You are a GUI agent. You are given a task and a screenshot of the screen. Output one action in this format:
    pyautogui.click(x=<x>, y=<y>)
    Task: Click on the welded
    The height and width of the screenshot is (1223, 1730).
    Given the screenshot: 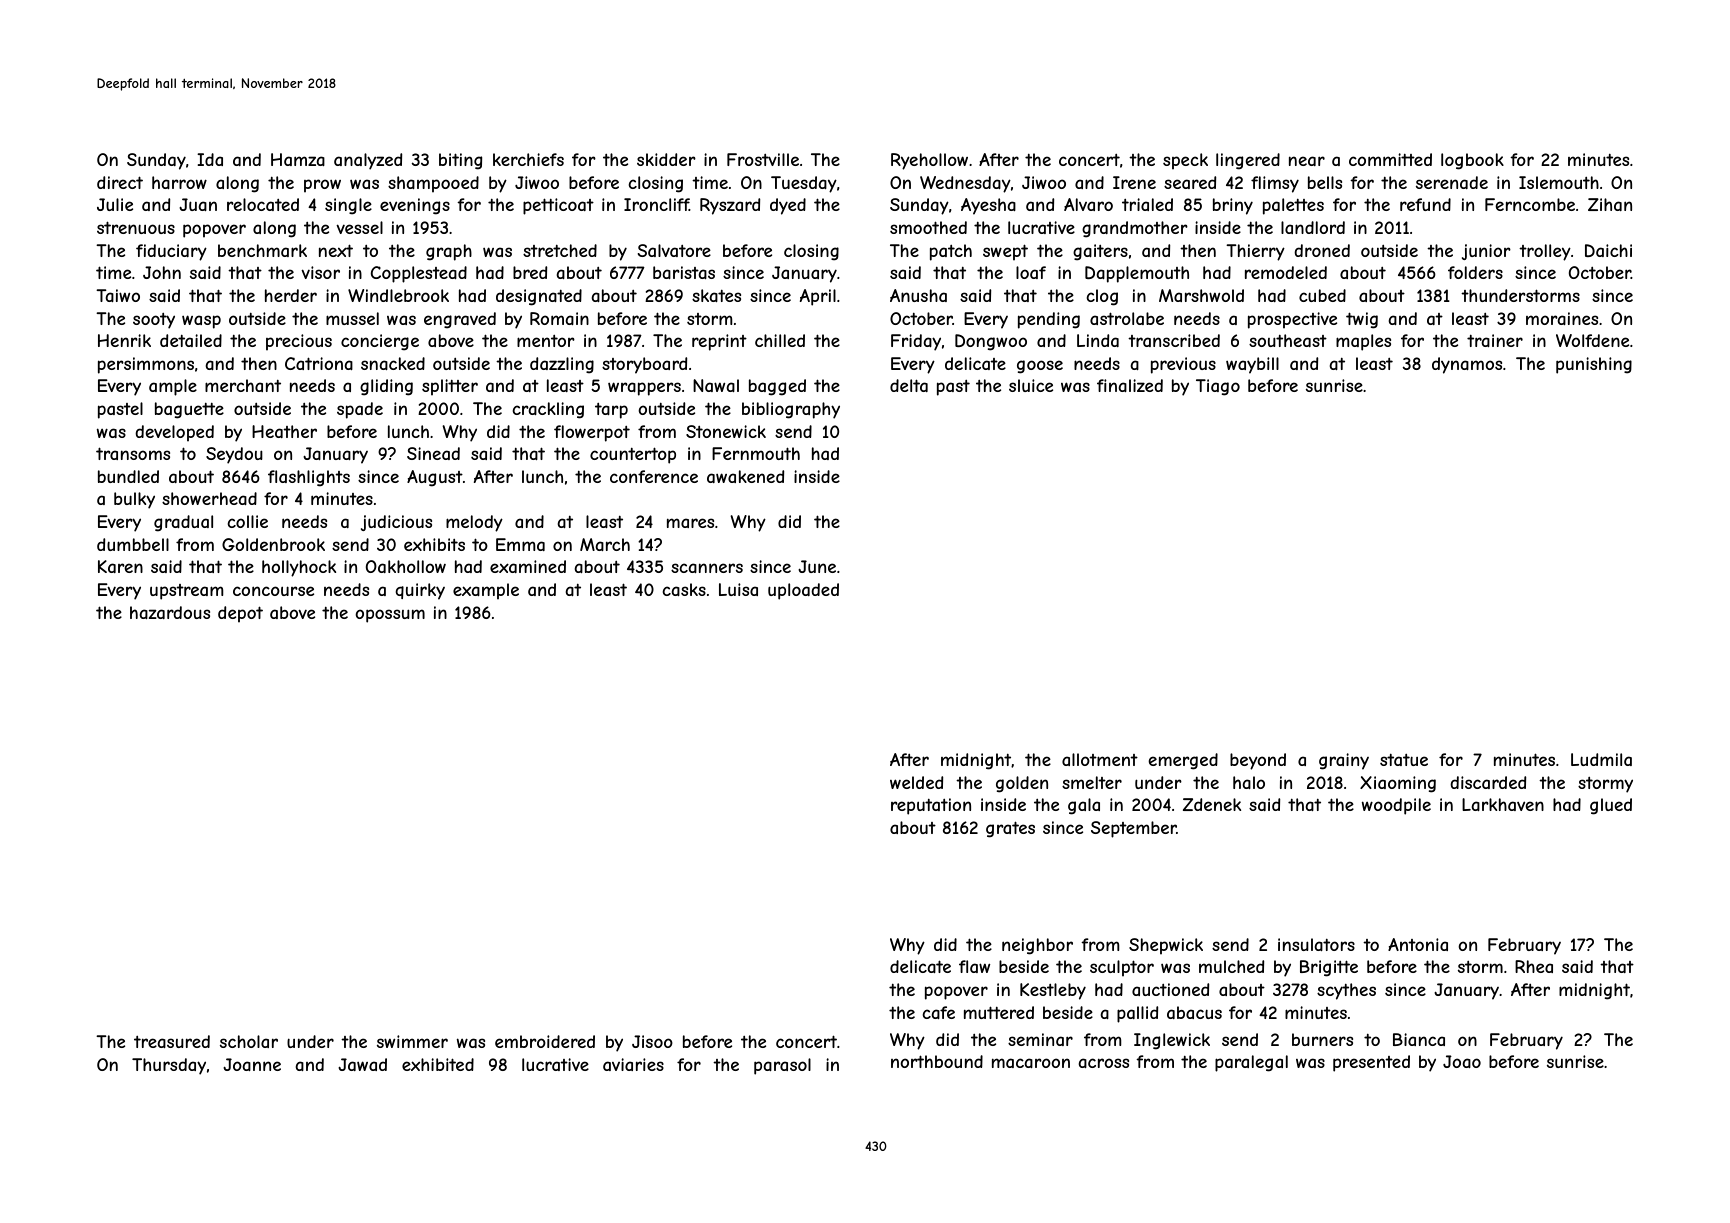 What is the action you would take?
    pyautogui.click(x=916, y=782)
